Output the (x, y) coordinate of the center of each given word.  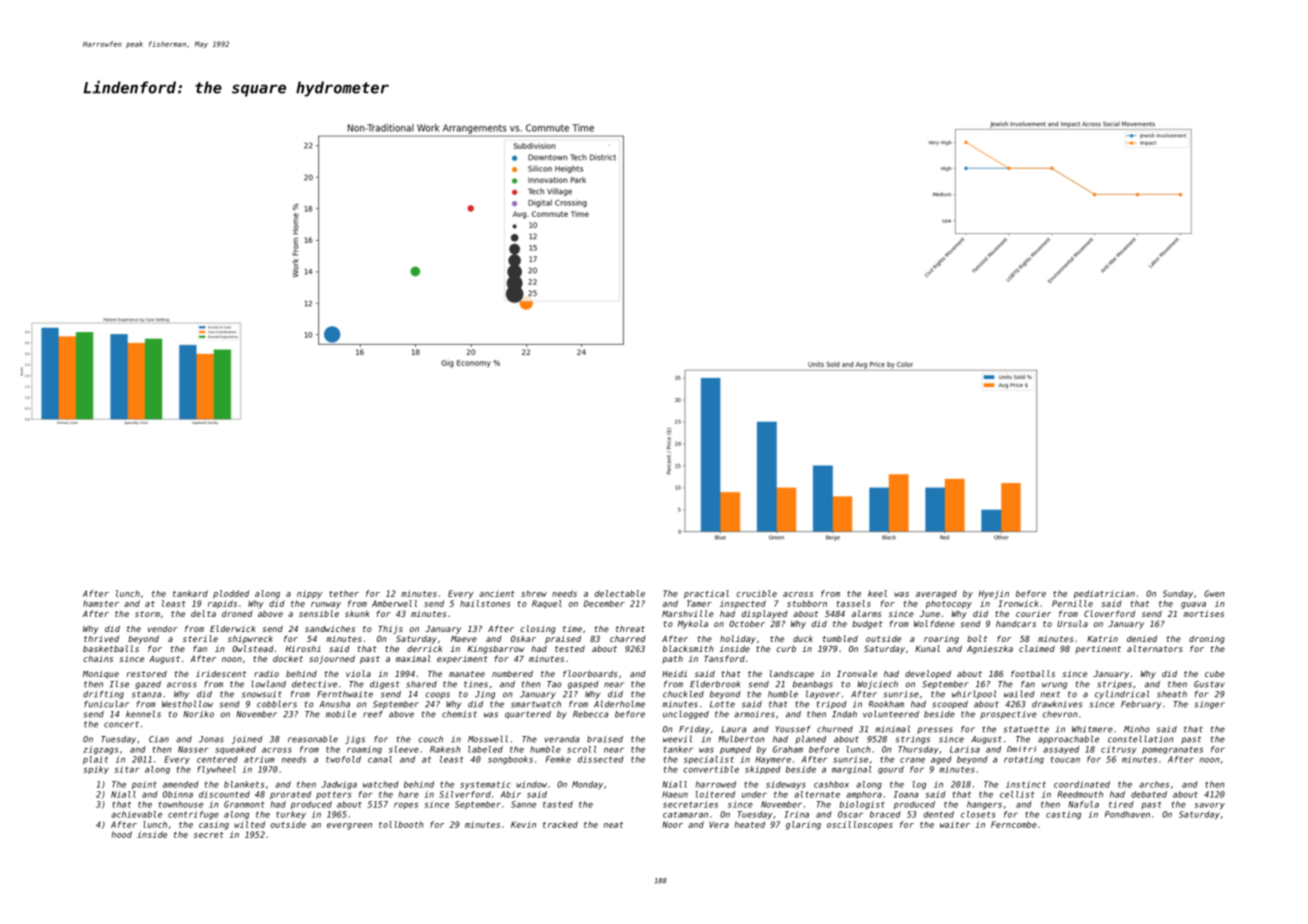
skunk (357, 613)
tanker (678, 749)
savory (1210, 806)
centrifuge (193, 815)
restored (146, 673)
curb (786, 648)
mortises (1204, 613)
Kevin (523, 824)
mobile (341, 714)
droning (1207, 639)
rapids (222, 604)
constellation (1141, 739)
